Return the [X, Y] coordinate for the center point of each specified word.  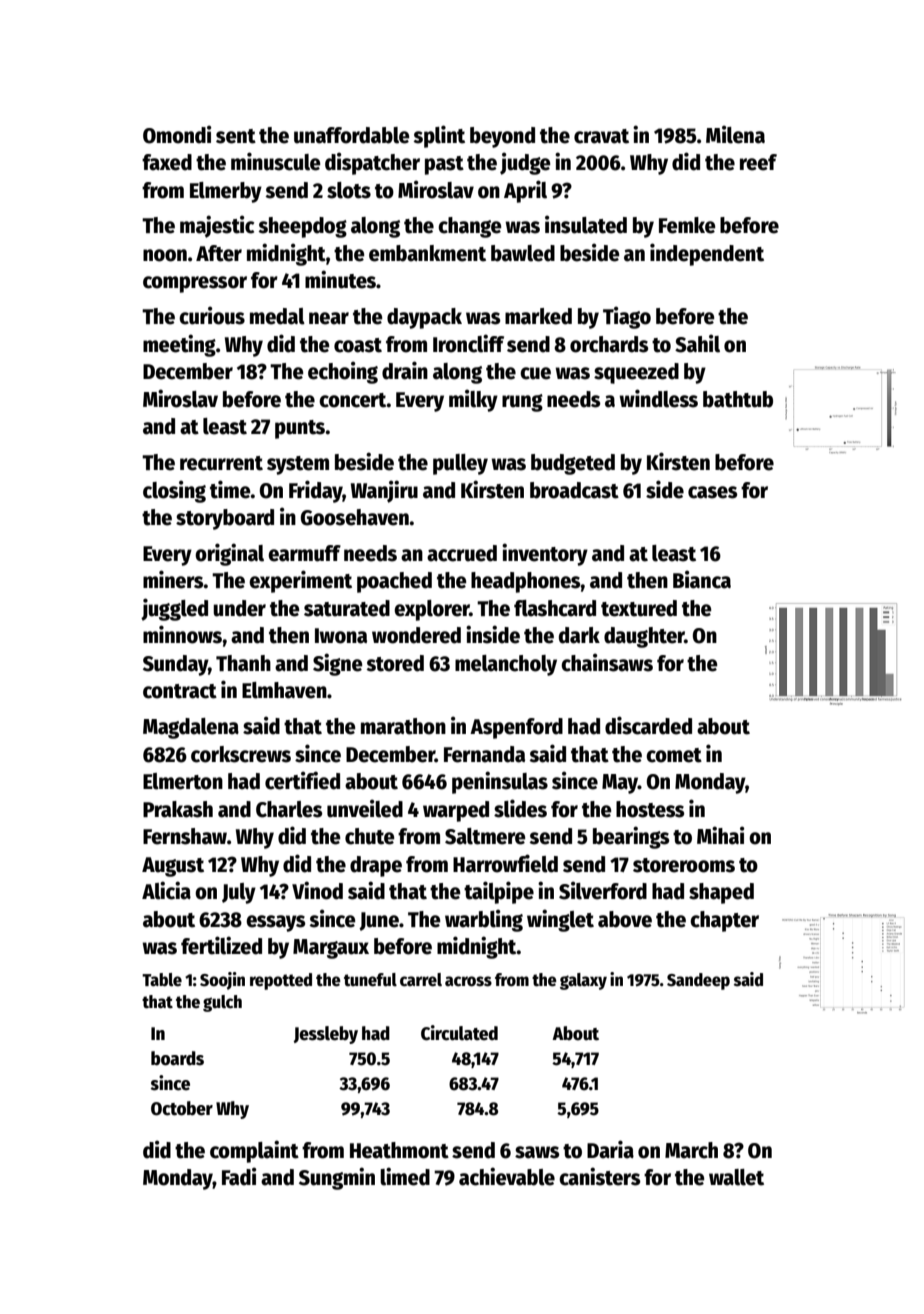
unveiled [365, 808]
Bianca [702, 579]
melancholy [506, 665]
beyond [502, 137]
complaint [254, 1151]
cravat [601, 136]
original [229, 554]
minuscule [275, 161]
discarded [648, 725]
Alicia [166, 890]
